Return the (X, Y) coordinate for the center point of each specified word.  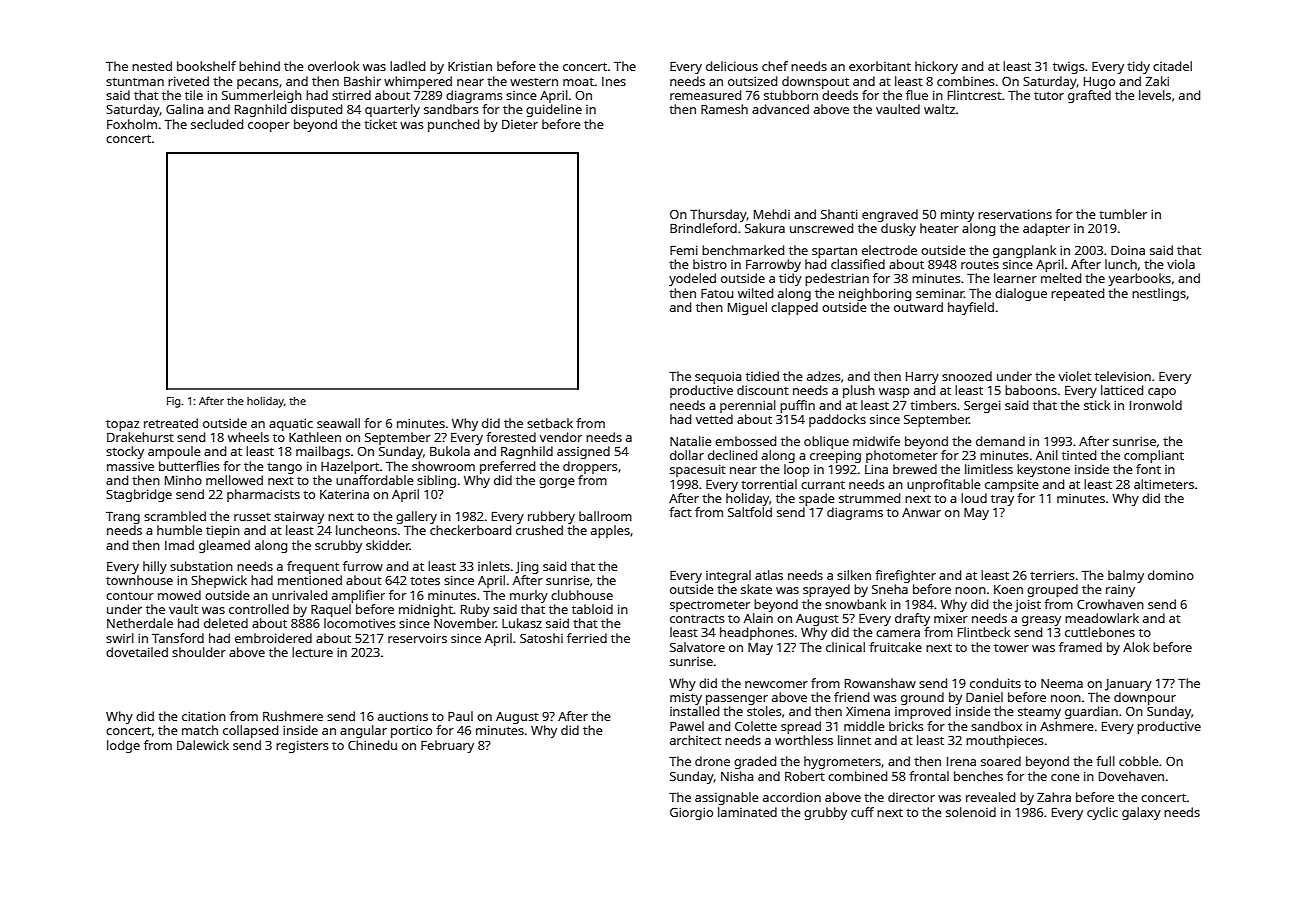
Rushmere (293, 716)
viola (1181, 264)
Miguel (747, 308)
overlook (333, 66)
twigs (1069, 68)
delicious (732, 66)
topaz (122, 425)
